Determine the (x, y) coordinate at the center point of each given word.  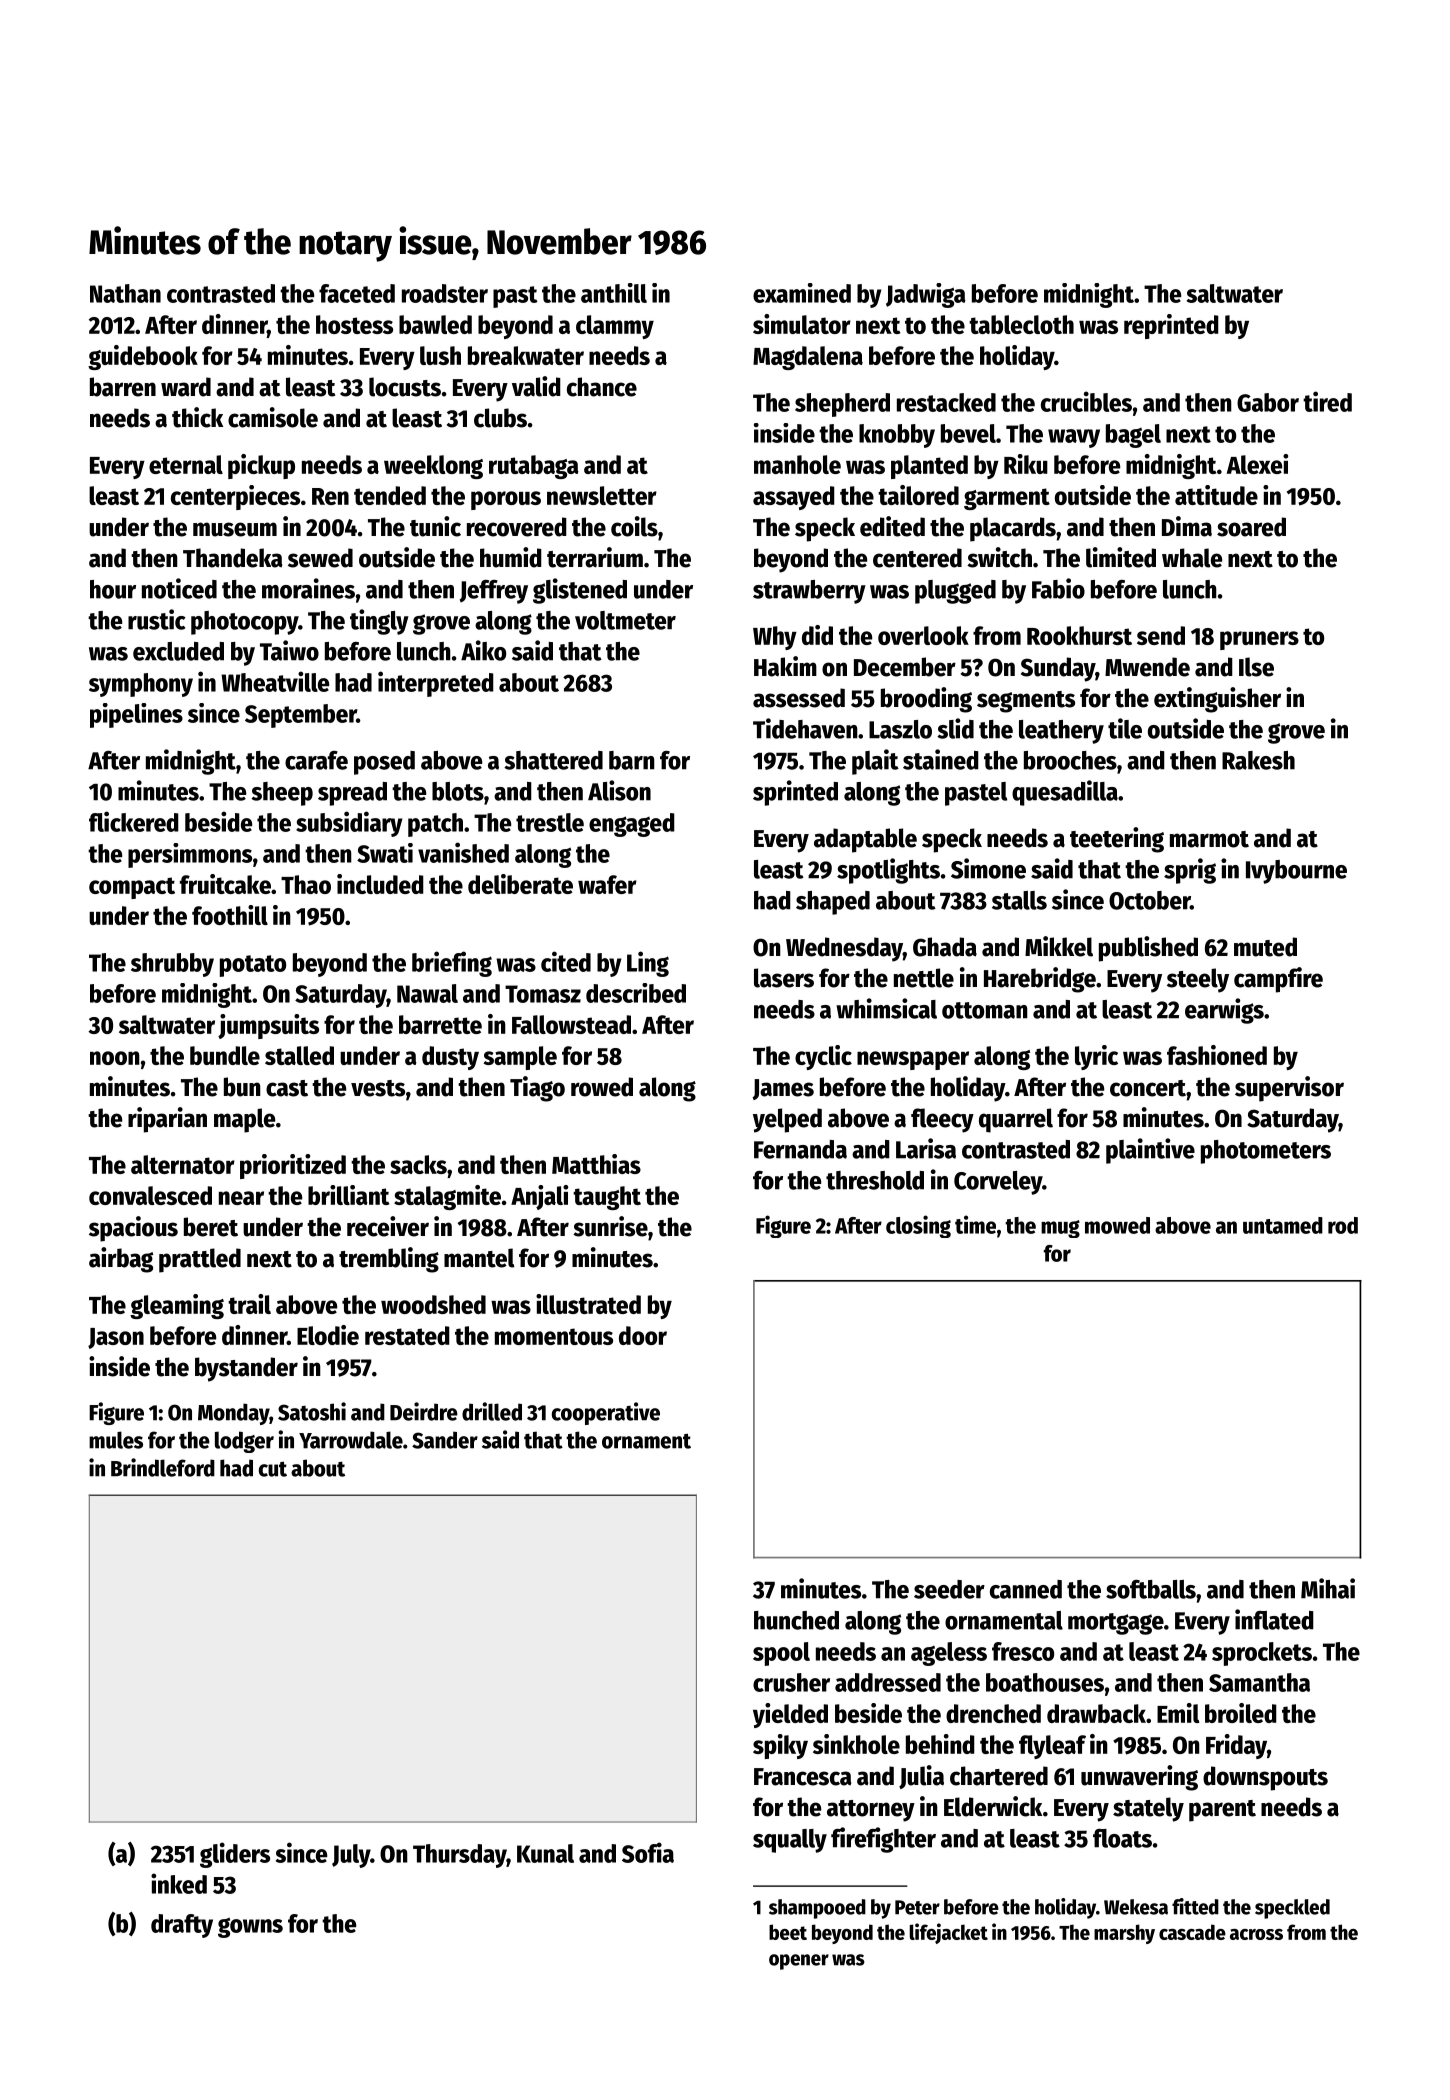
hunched (796, 1620)
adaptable (865, 840)
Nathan (125, 293)
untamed (1283, 1225)
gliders (235, 1855)
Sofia (648, 1852)
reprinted (1171, 326)
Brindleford (163, 1467)
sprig (1190, 871)
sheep (282, 794)
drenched (993, 1713)
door (643, 1335)
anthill (614, 293)
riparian (167, 1120)
